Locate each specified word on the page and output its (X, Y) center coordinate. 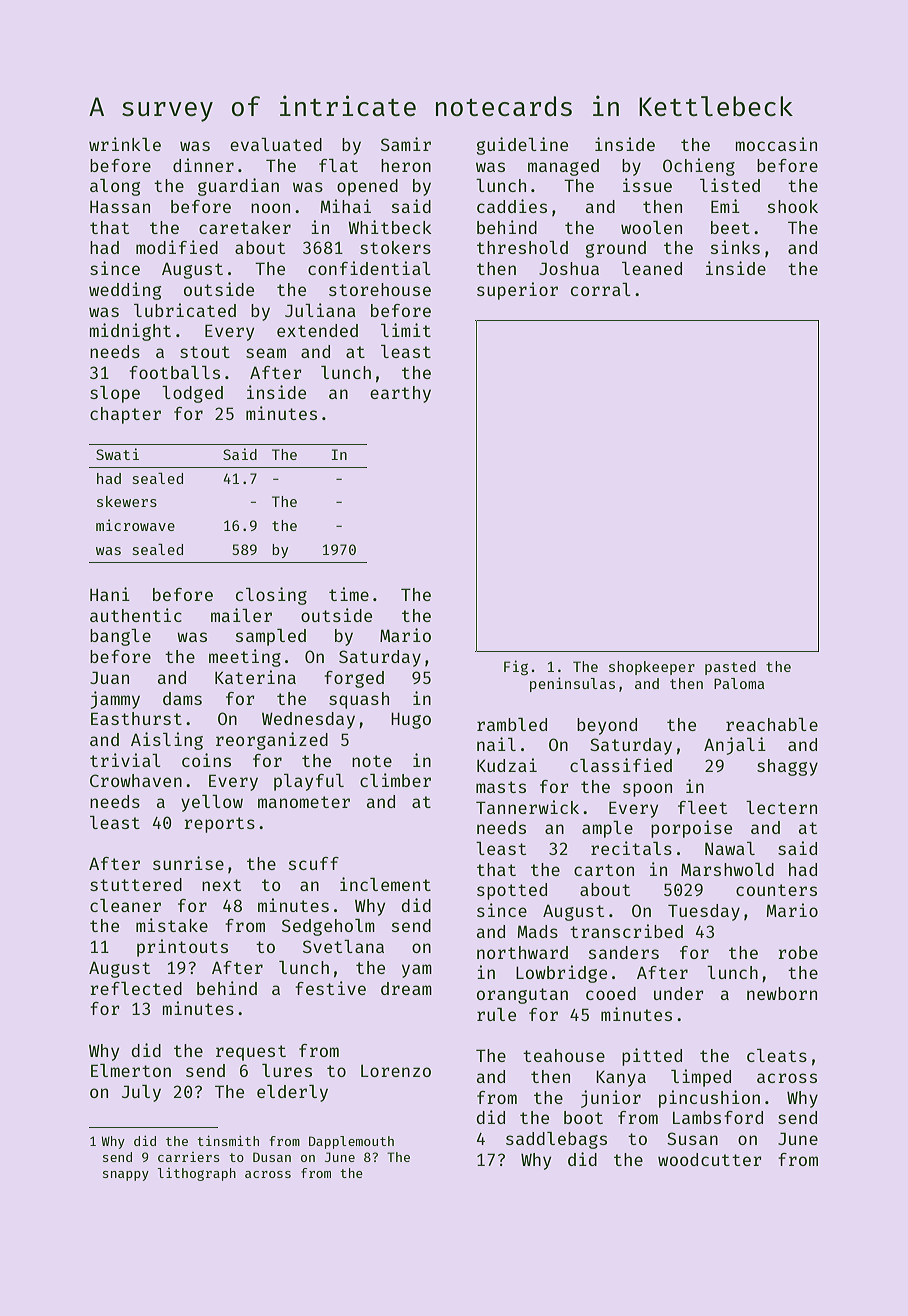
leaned (652, 268)
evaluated (276, 144)
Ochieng (699, 167)
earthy (400, 394)
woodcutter (710, 1159)
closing (271, 596)
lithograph (196, 1174)
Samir (406, 144)
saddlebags (556, 1140)
